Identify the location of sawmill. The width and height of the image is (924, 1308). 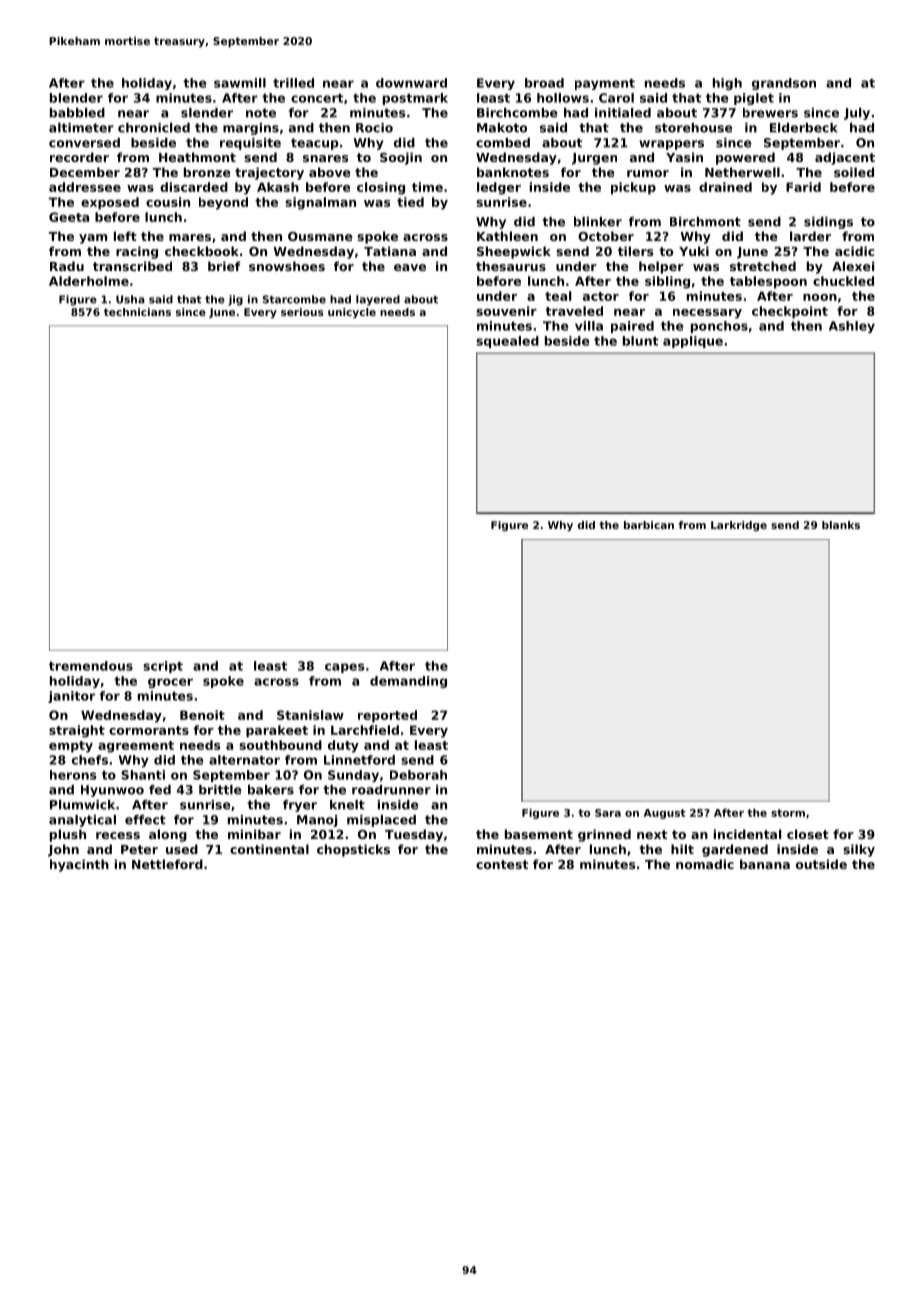
(240, 83).
